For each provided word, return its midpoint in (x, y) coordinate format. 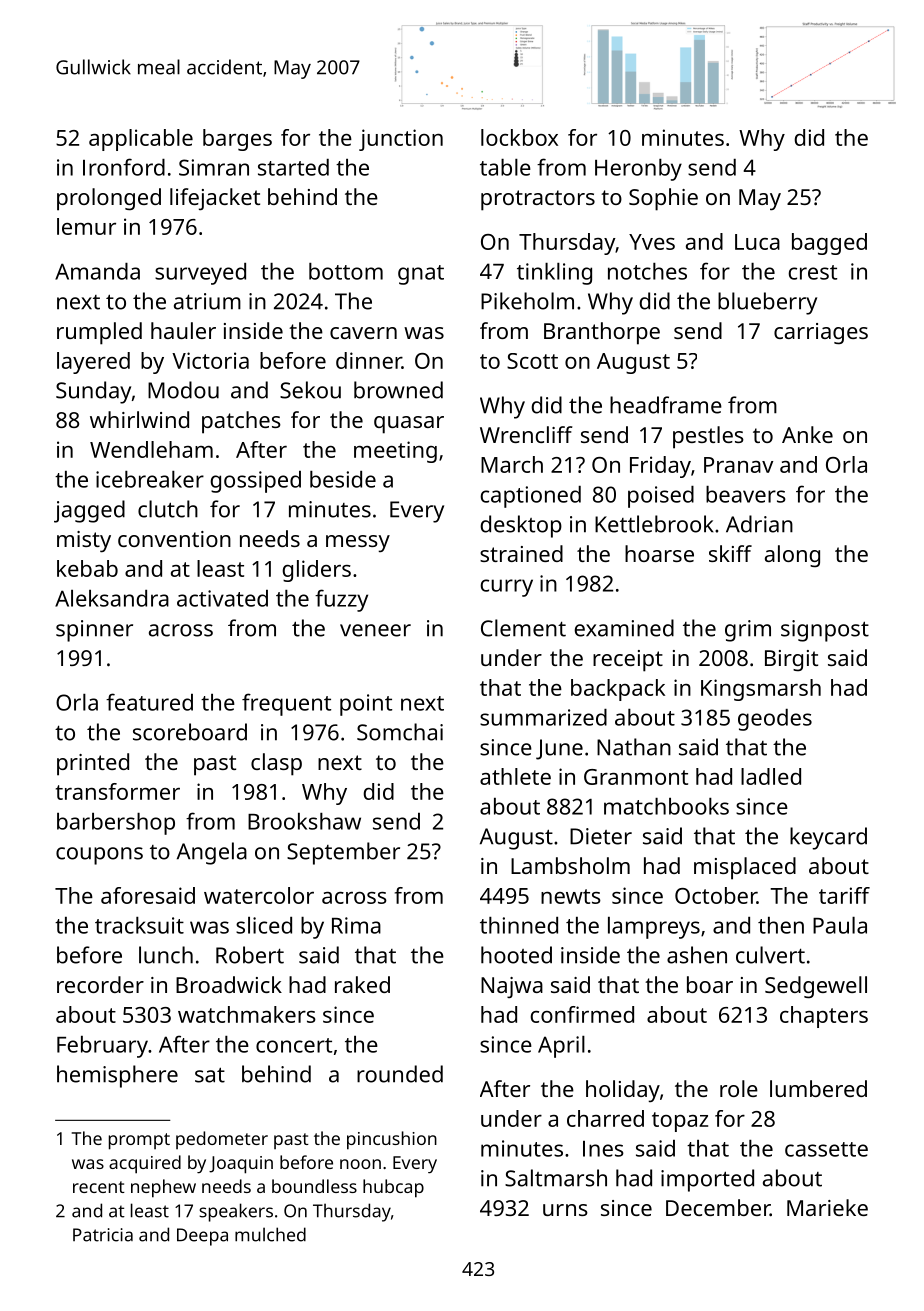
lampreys (654, 928)
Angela (212, 853)
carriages (821, 334)
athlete (515, 776)
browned (398, 390)
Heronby (638, 170)
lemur (86, 226)
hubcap (393, 1188)
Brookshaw (304, 821)
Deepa (202, 1237)
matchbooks (666, 806)
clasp (276, 764)
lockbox (519, 137)
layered (93, 363)
